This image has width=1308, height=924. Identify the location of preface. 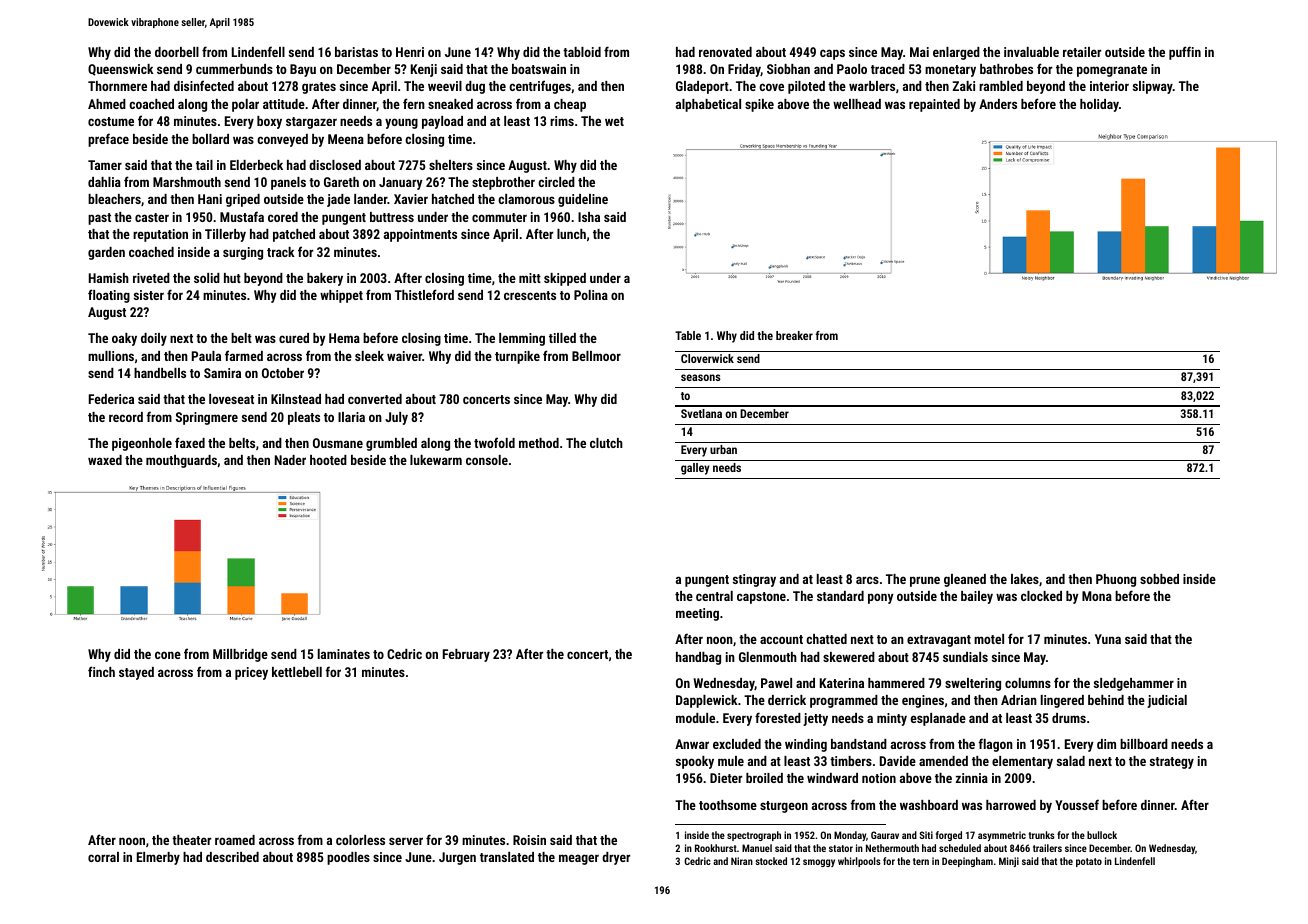
(108, 140).
